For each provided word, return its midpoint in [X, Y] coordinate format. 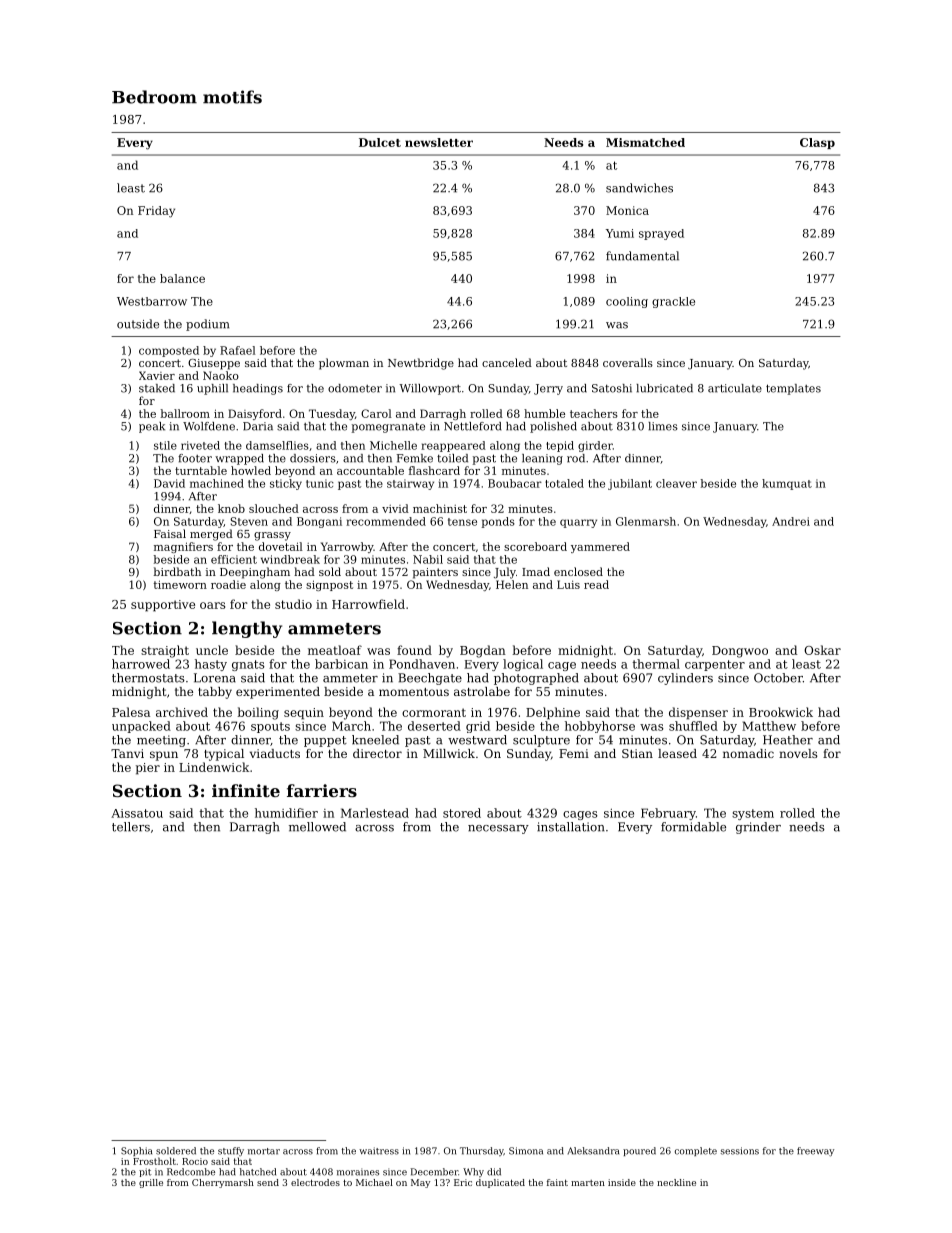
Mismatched [645, 142]
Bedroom [154, 97]
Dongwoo [740, 652]
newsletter [439, 142]
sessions [740, 1151]
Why [473, 1173]
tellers [131, 827]
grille [151, 1183]
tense [462, 522]
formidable [693, 827]
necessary [498, 829]
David [169, 483]
